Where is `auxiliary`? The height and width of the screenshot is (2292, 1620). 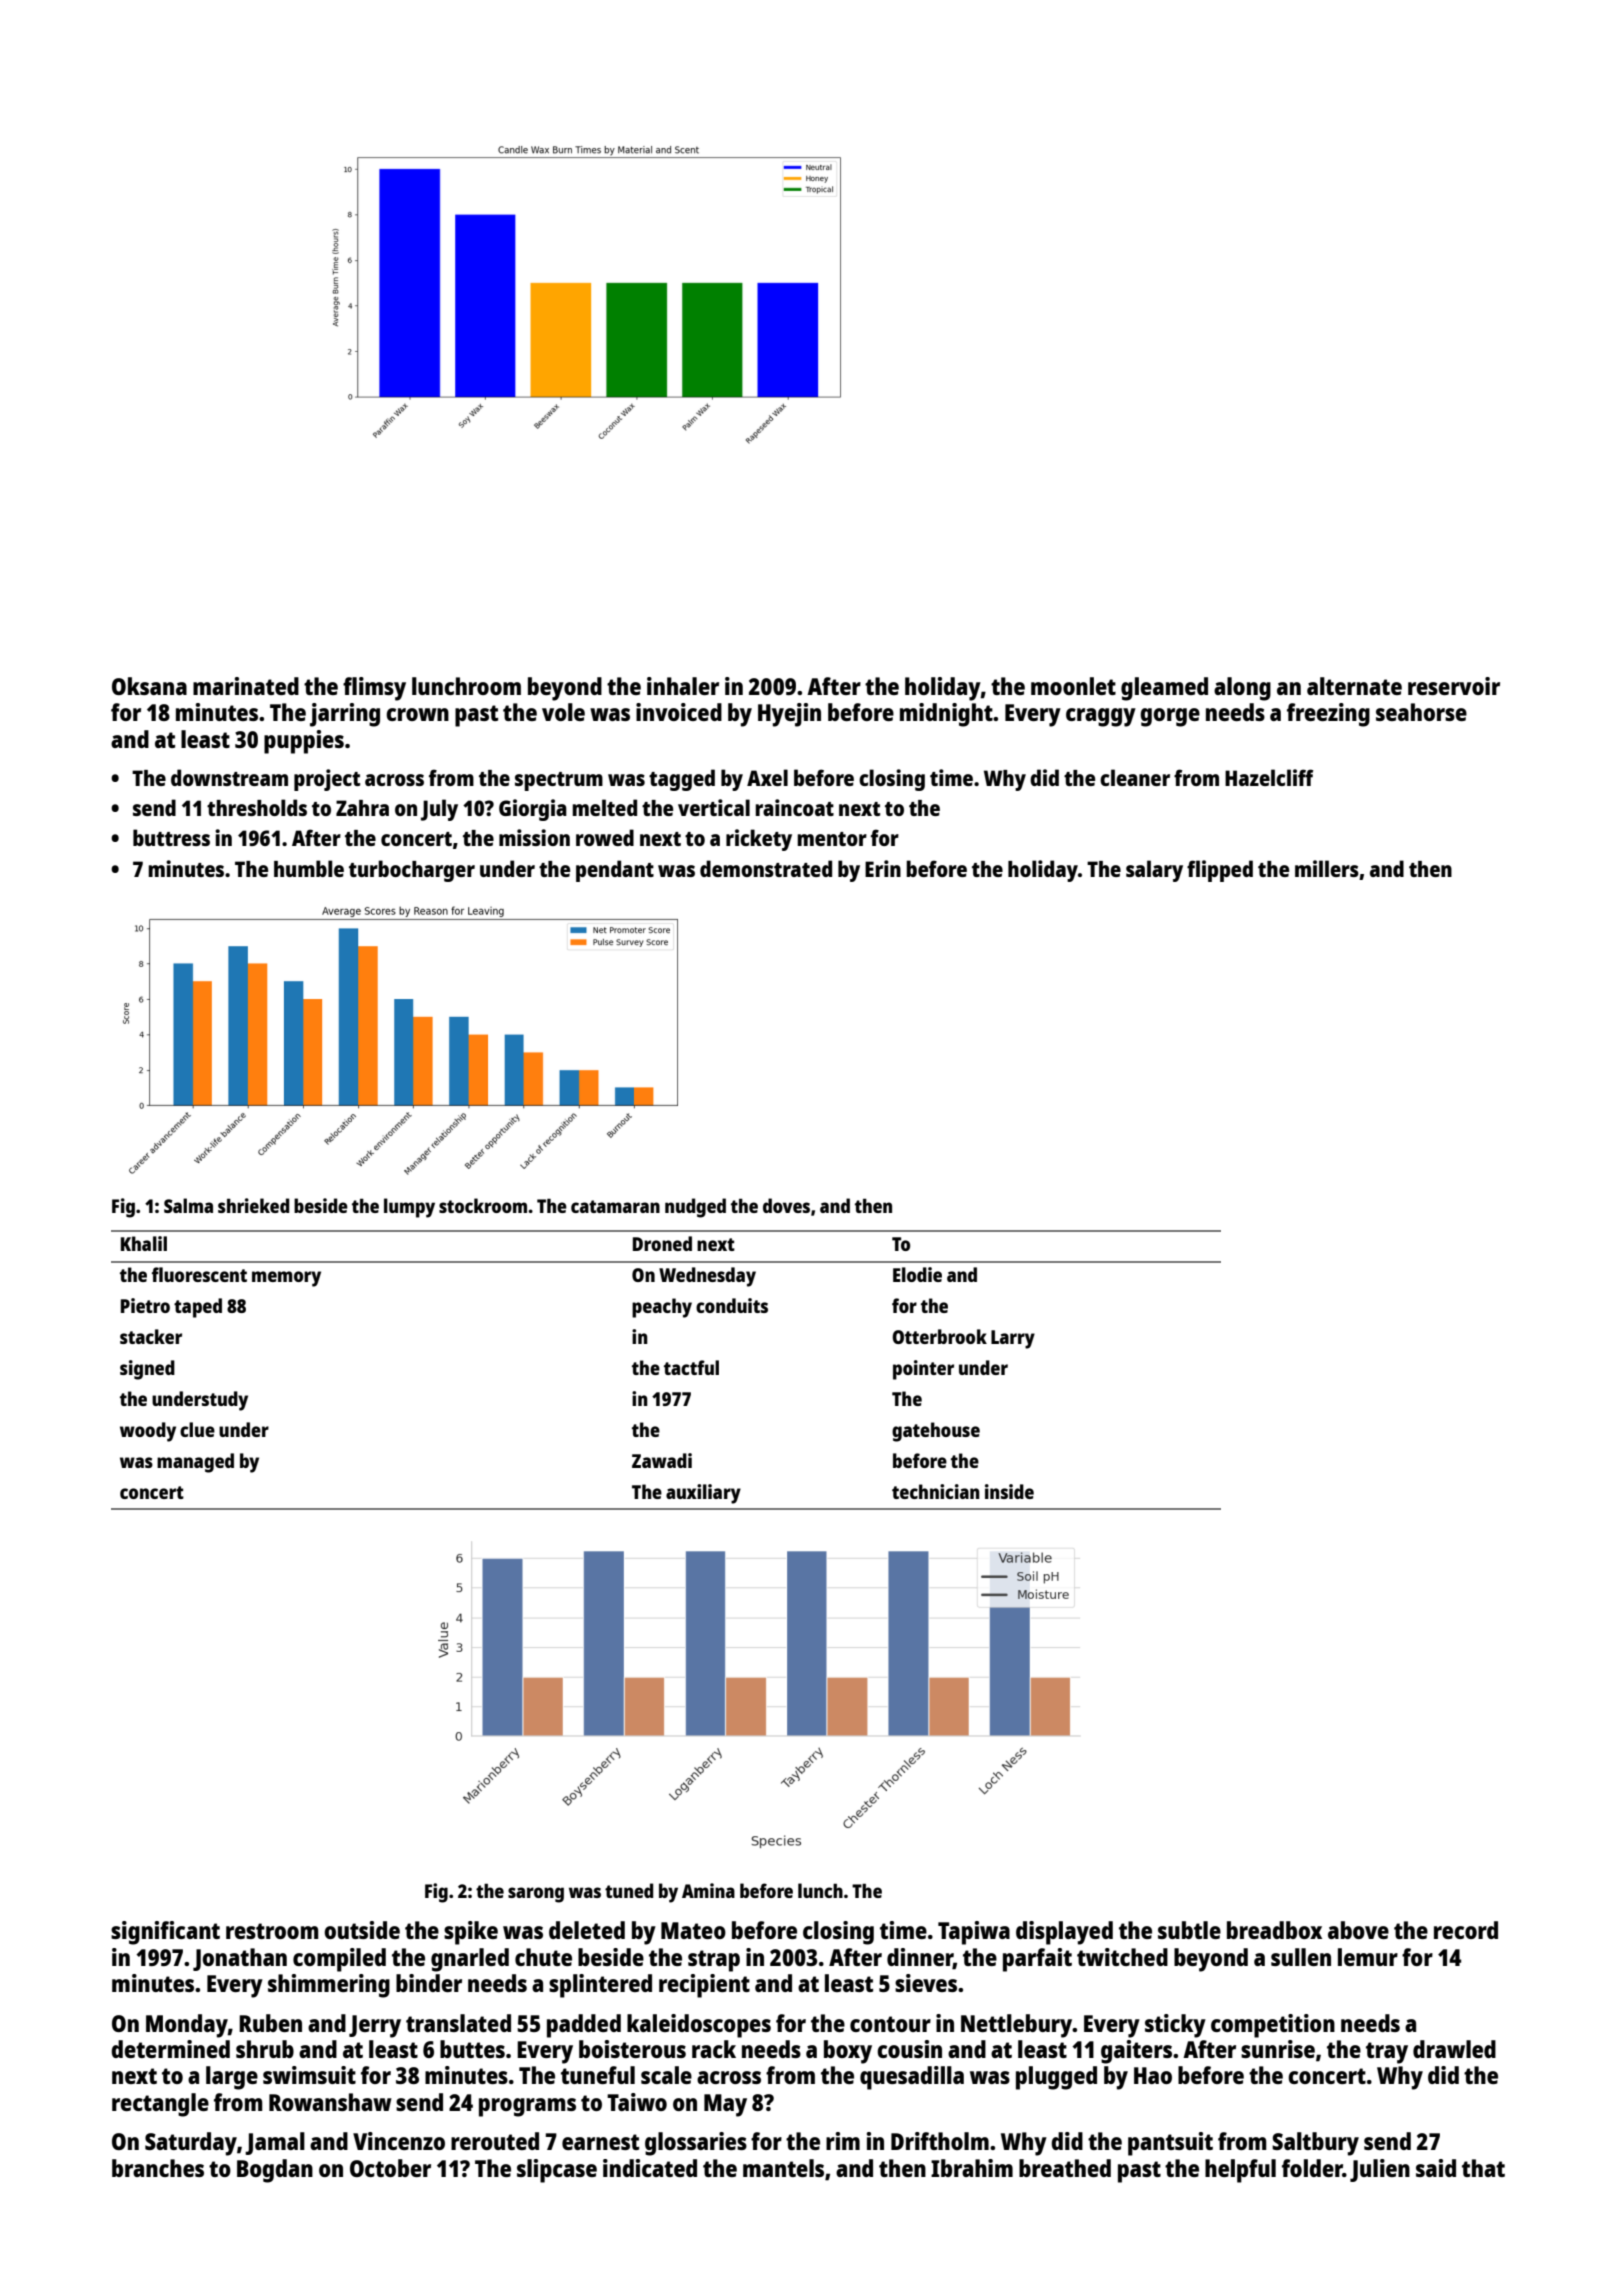
auxiliary is located at coordinates (703, 1494).
